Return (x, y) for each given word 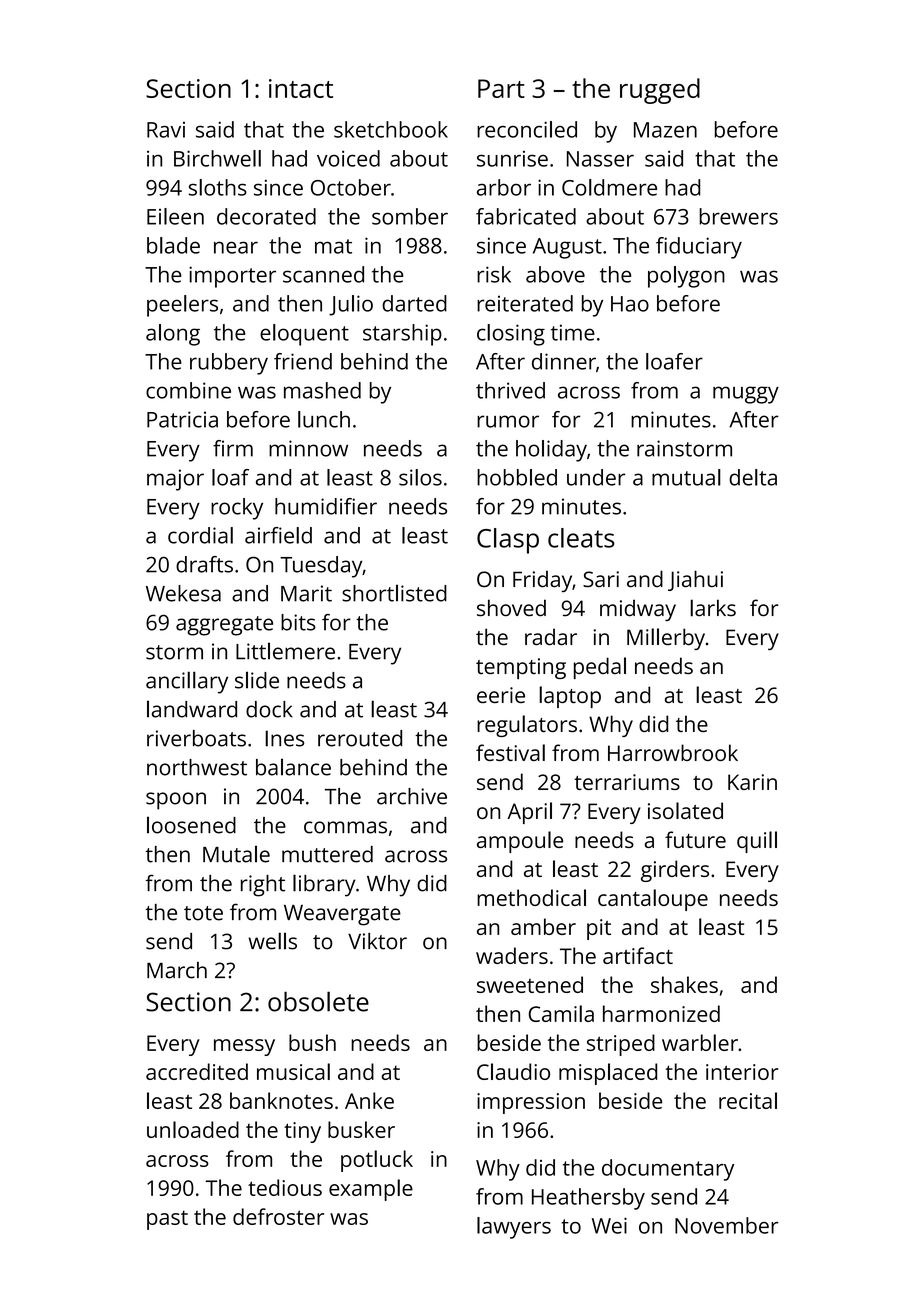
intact (301, 88)
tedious (285, 1187)
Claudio (513, 1071)
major (175, 480)
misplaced (608, 1074)
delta (753, 477)
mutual (686, 477)
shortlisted (394, 593)
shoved (511, 608)
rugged (660, 91)
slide (257, 680)
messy (244, 1047)
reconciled (527, 129)
